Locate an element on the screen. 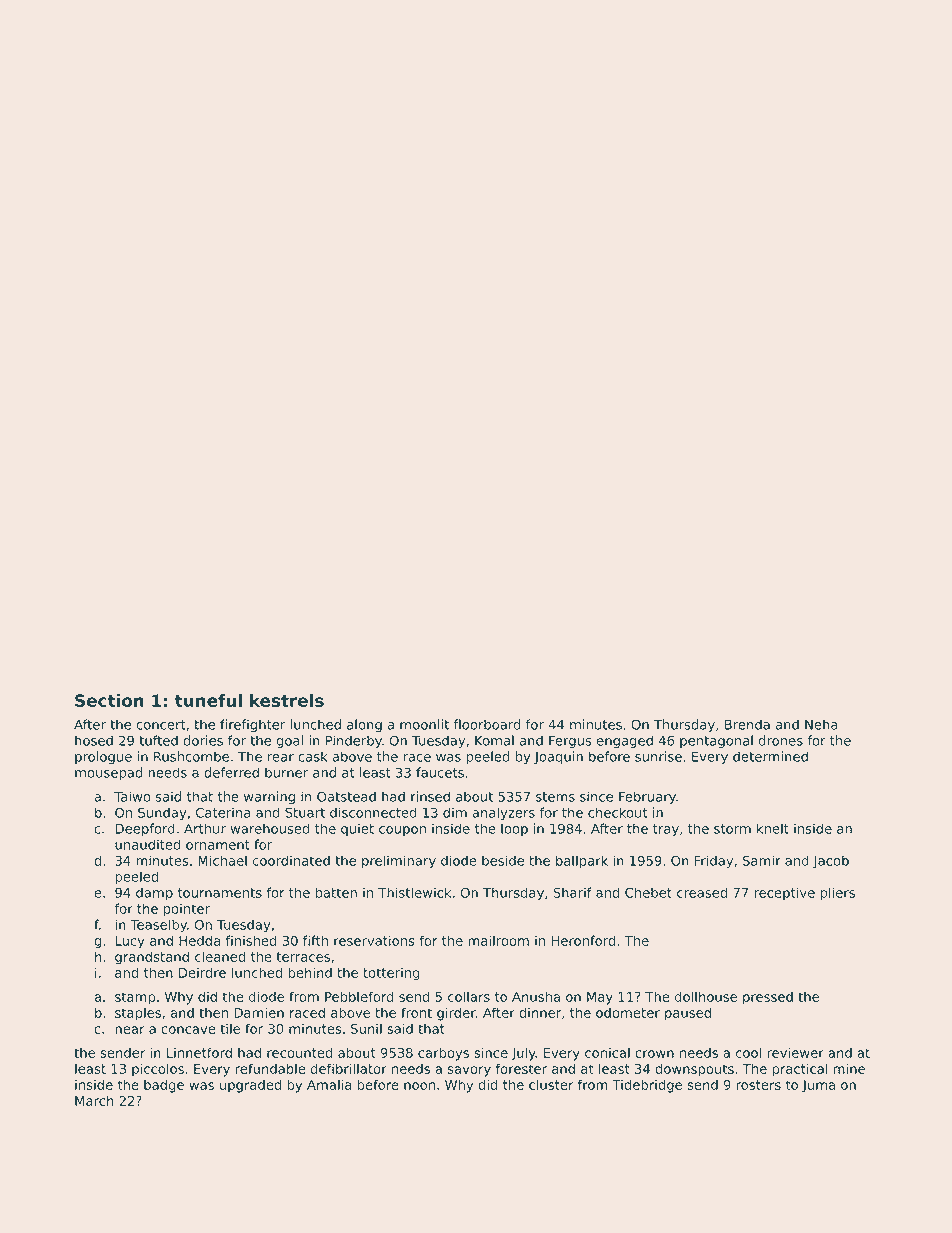  kestrels is located at coordinates (287, 700).
